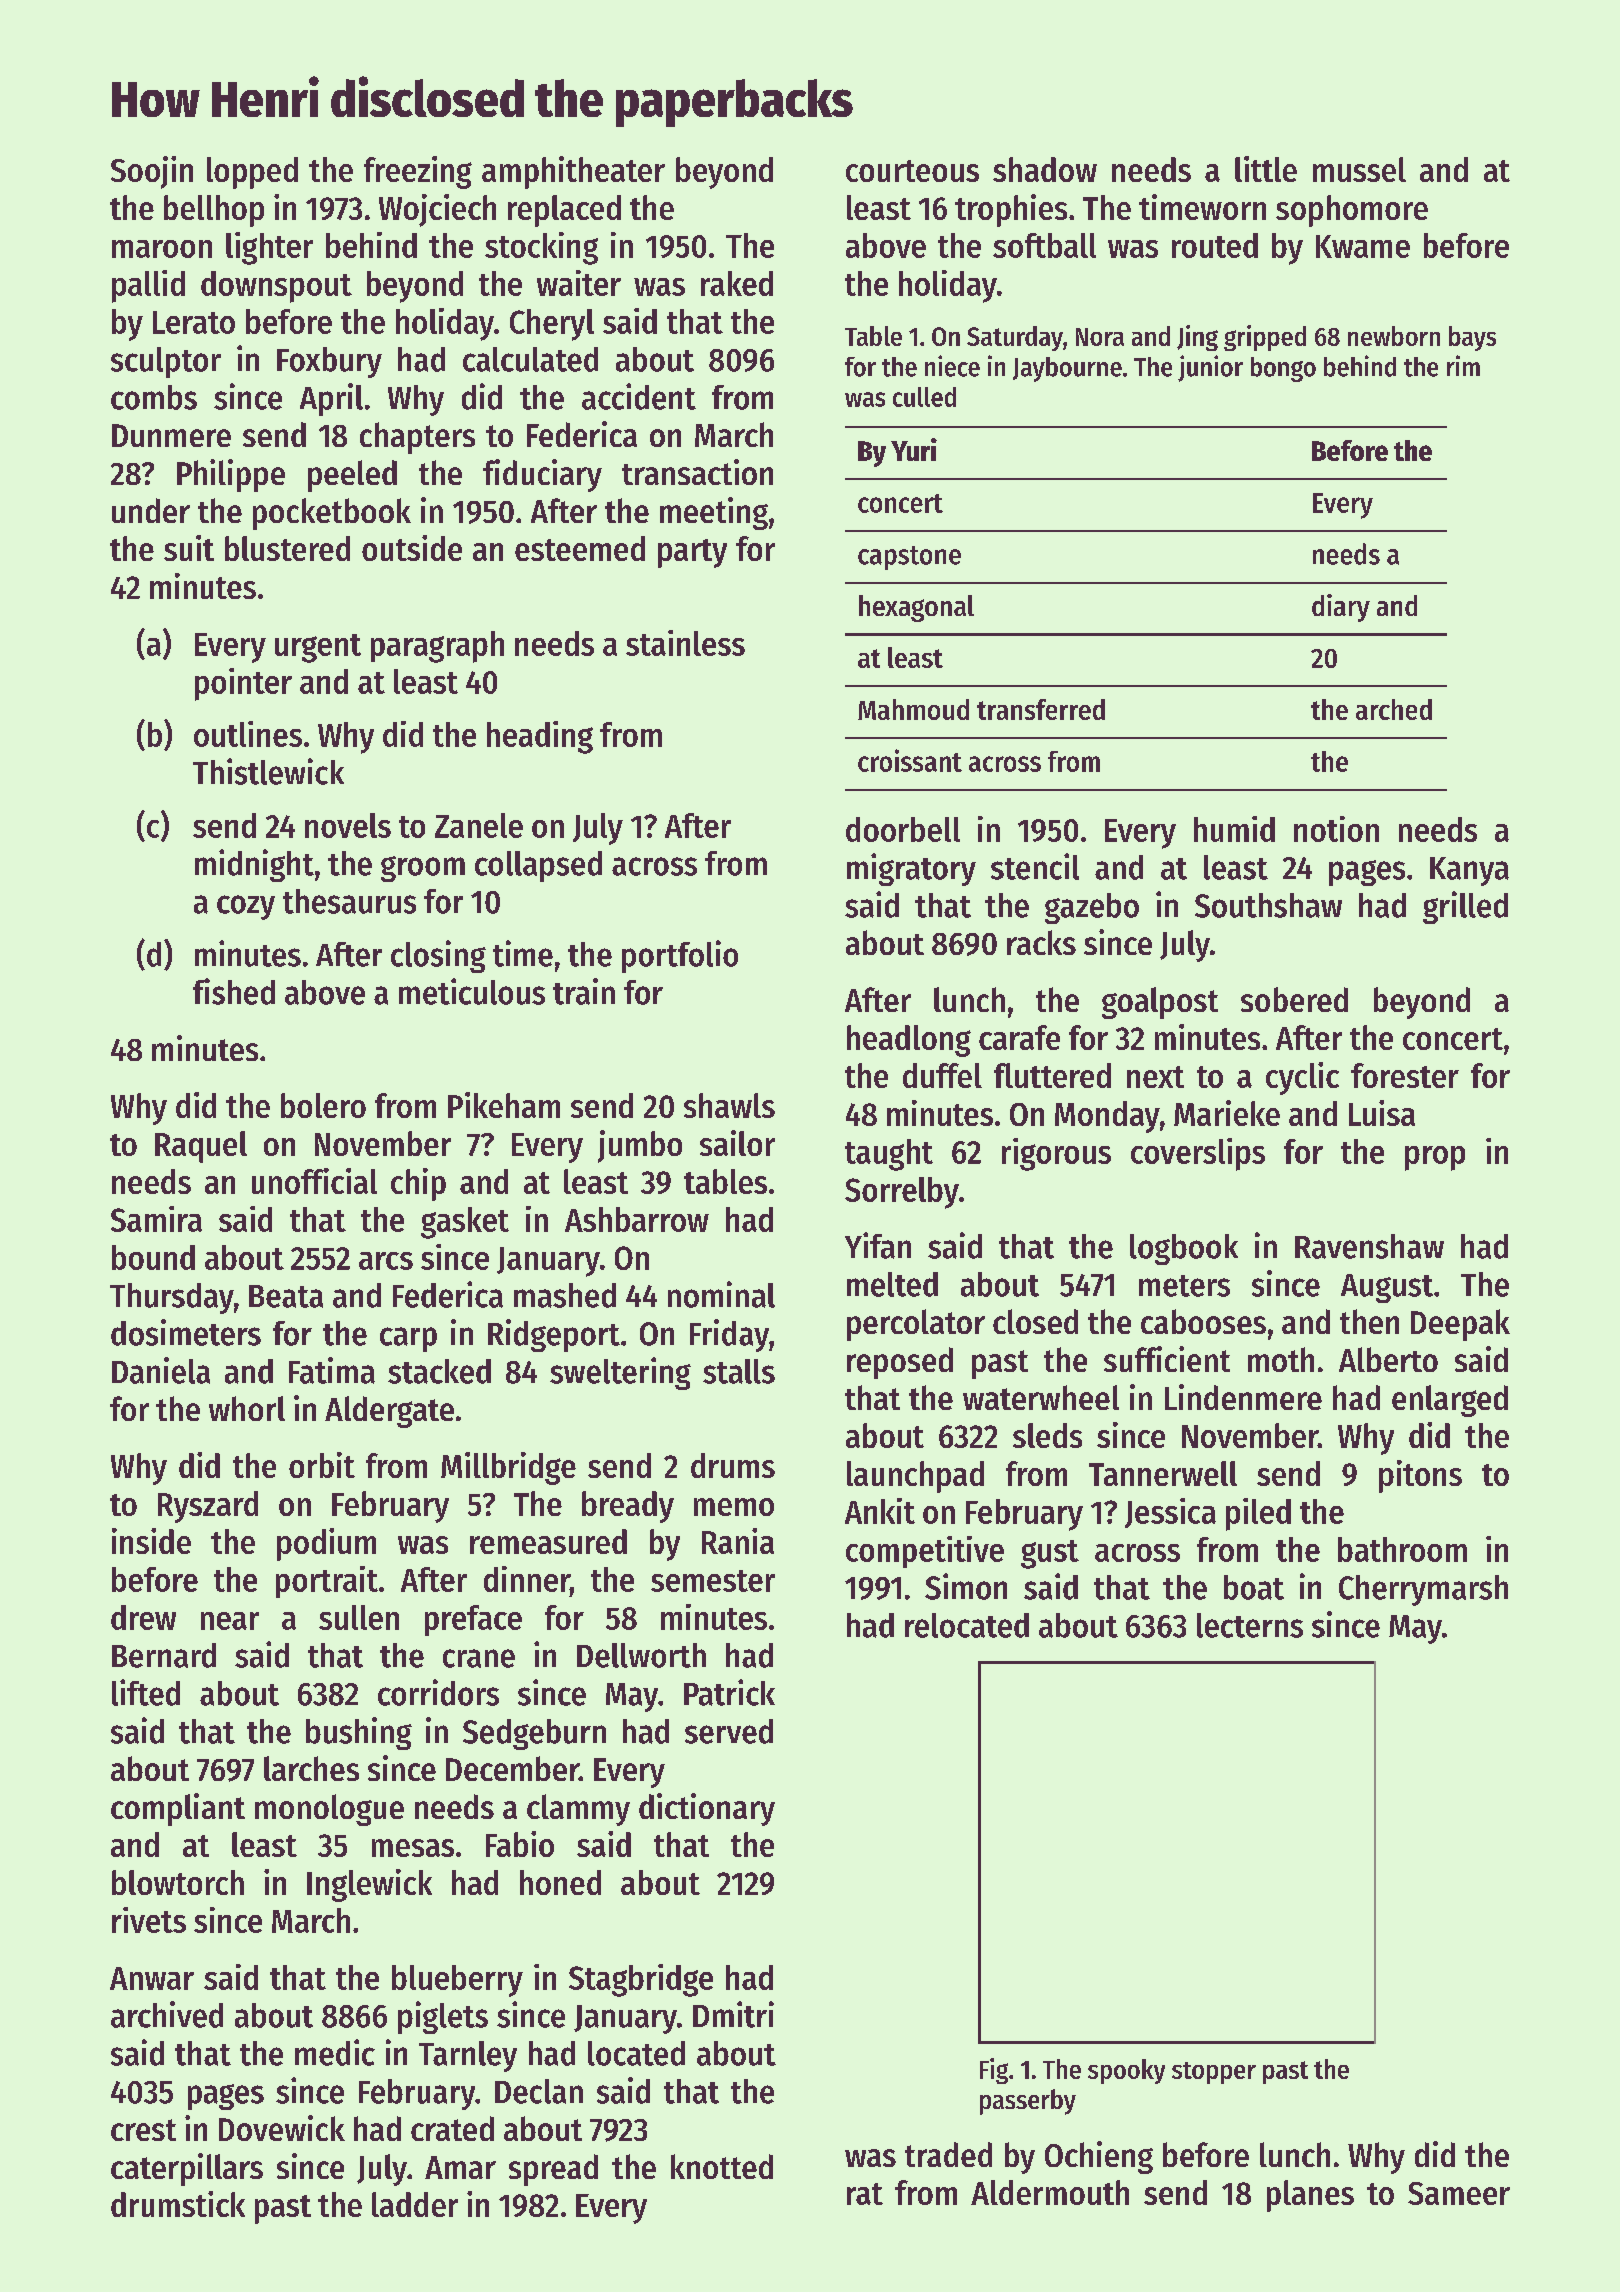 The height and width of the page is (2292, 1620). Describe the element at coordinates (247, 1408) in the page. I see `whorl` at that location.
